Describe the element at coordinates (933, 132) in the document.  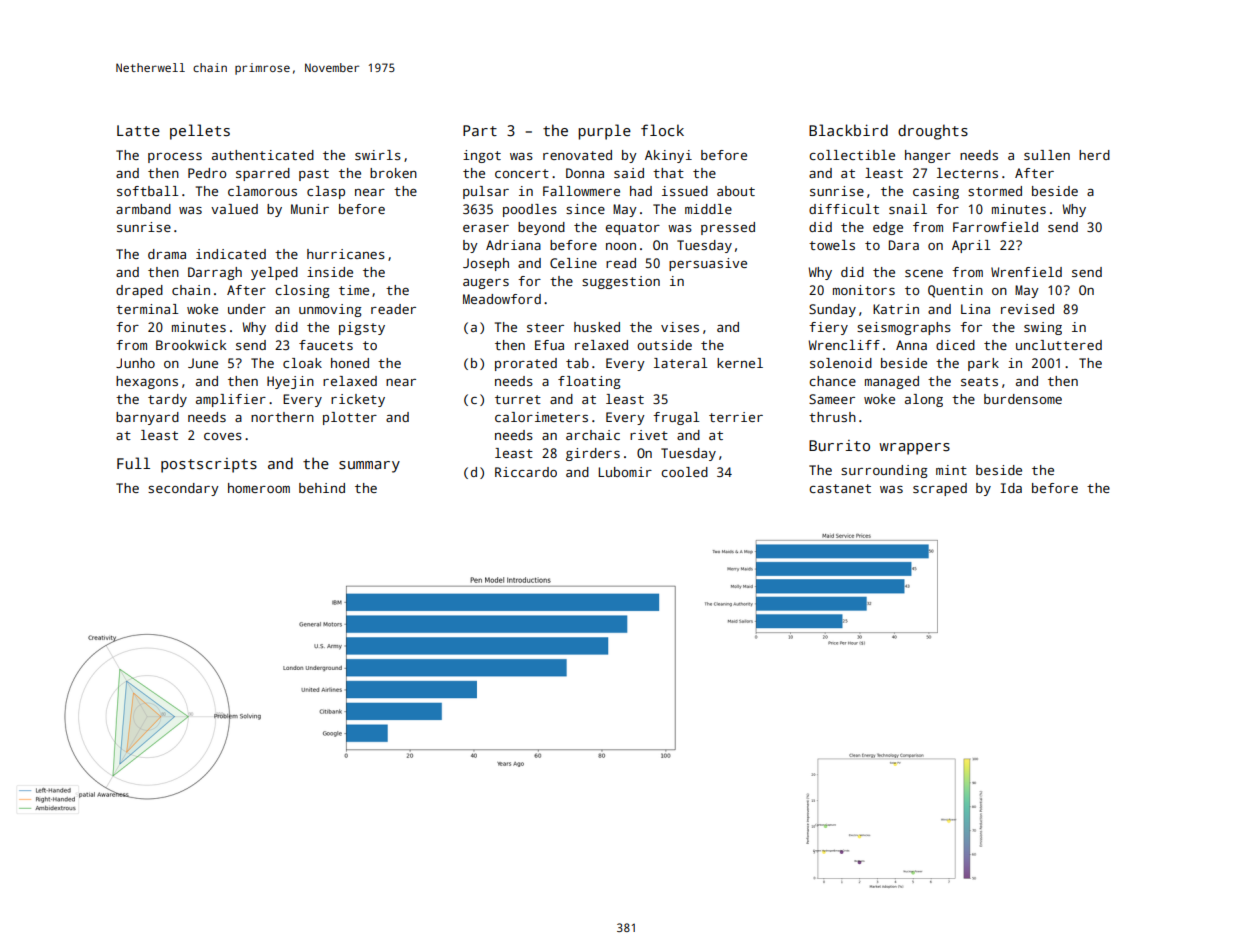
I see `droughts` at that location.
